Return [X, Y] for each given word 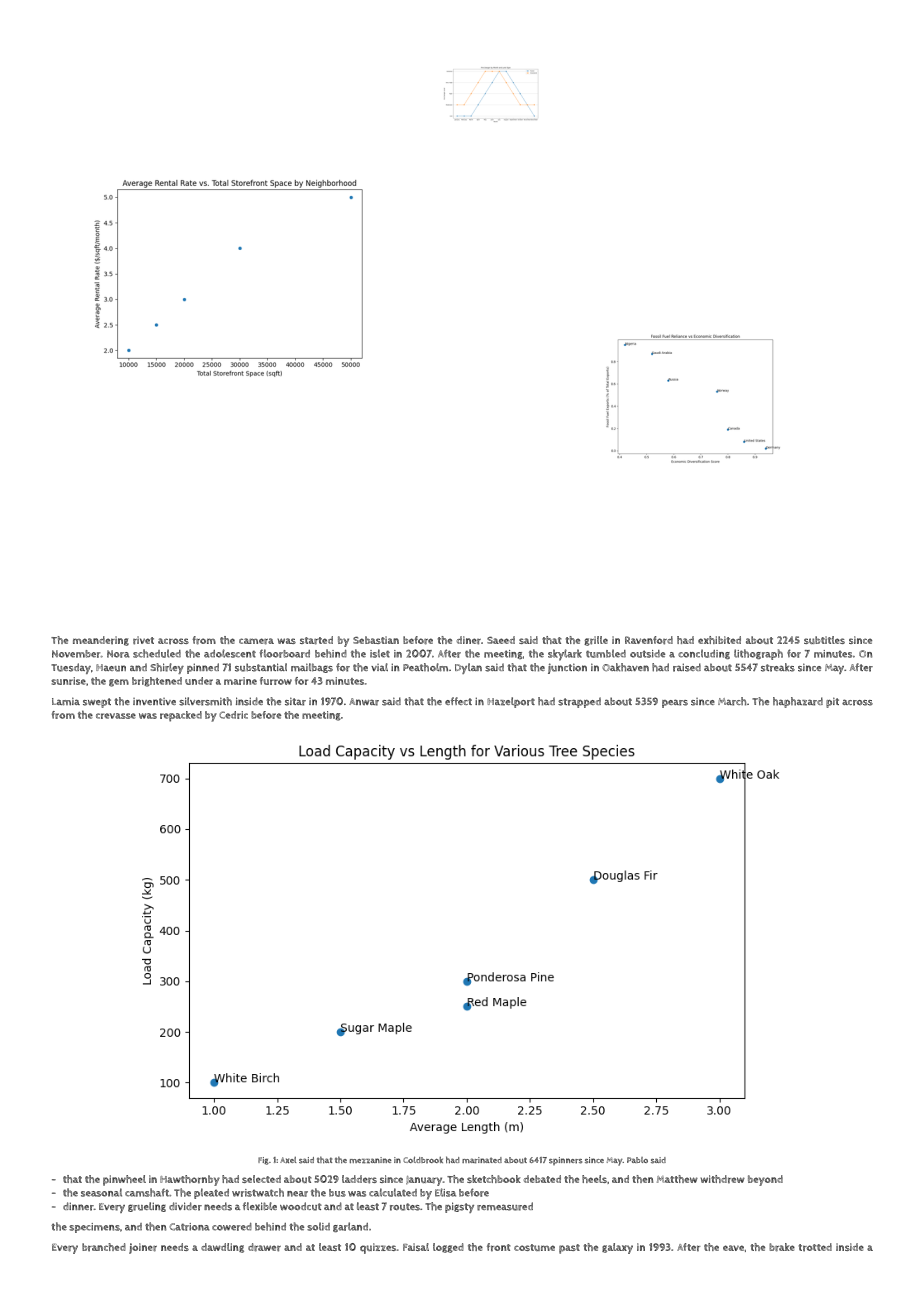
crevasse [116, 716]
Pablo [637, 1160]
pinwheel [124, 1180]
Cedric [233, 715]
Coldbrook [423, 1159]
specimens [94, 1228]
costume [534, 1247]
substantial [261, 667]
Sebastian [376, 640]
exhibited [719, 640]
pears [675, 703]
